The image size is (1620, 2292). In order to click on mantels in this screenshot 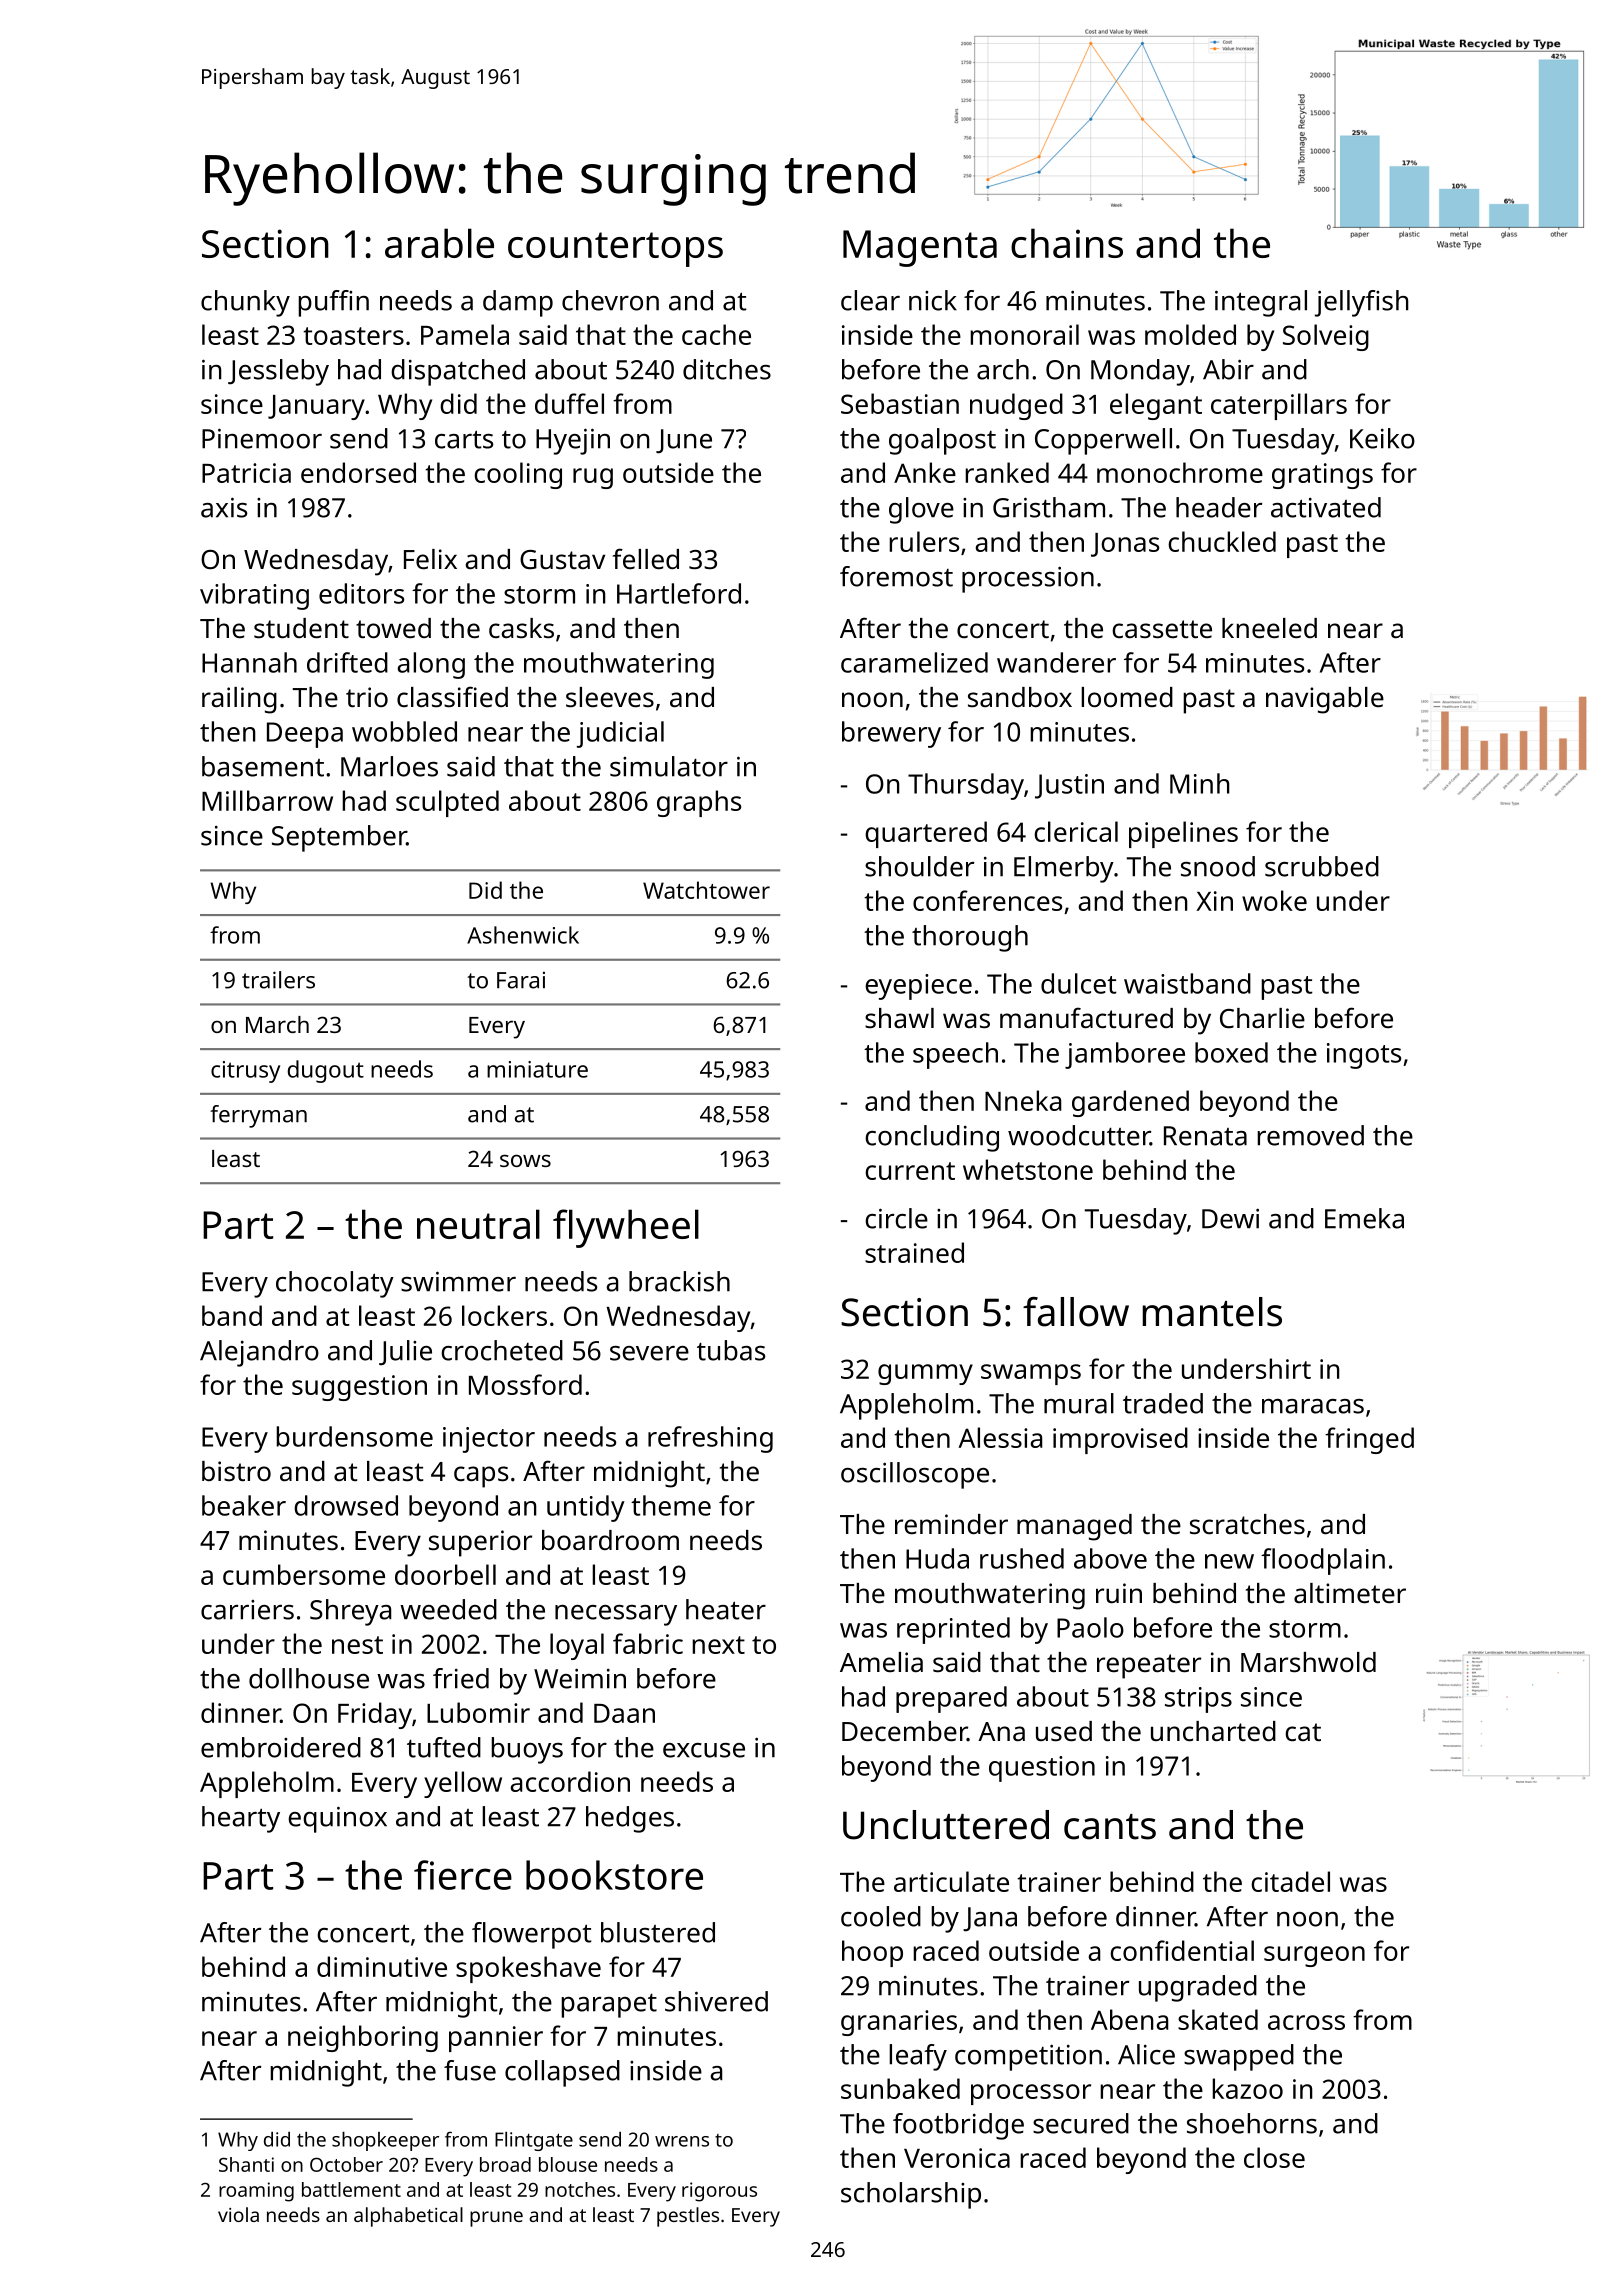, I will do `click(1212, 1312)`.
